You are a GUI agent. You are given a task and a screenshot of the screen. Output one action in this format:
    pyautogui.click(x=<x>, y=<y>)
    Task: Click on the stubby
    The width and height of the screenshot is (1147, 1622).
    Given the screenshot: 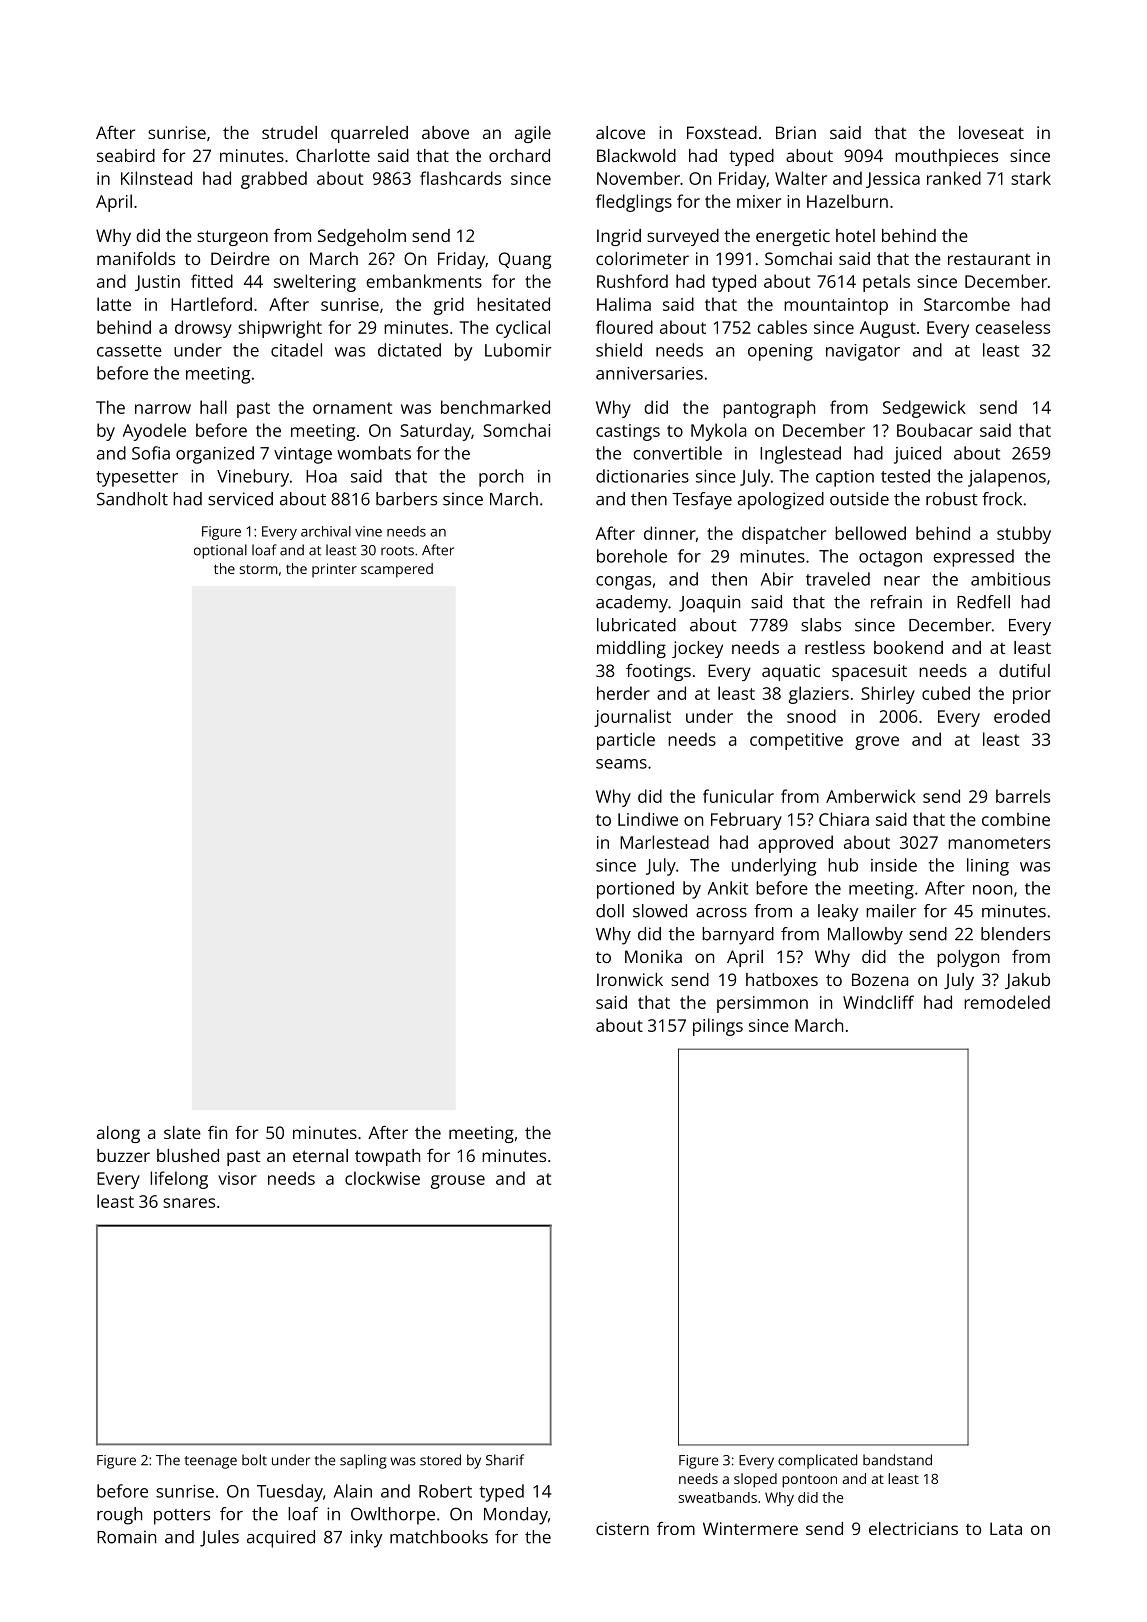 What is the action you would take?
    pyautogui.click(x=1024, y=535)
